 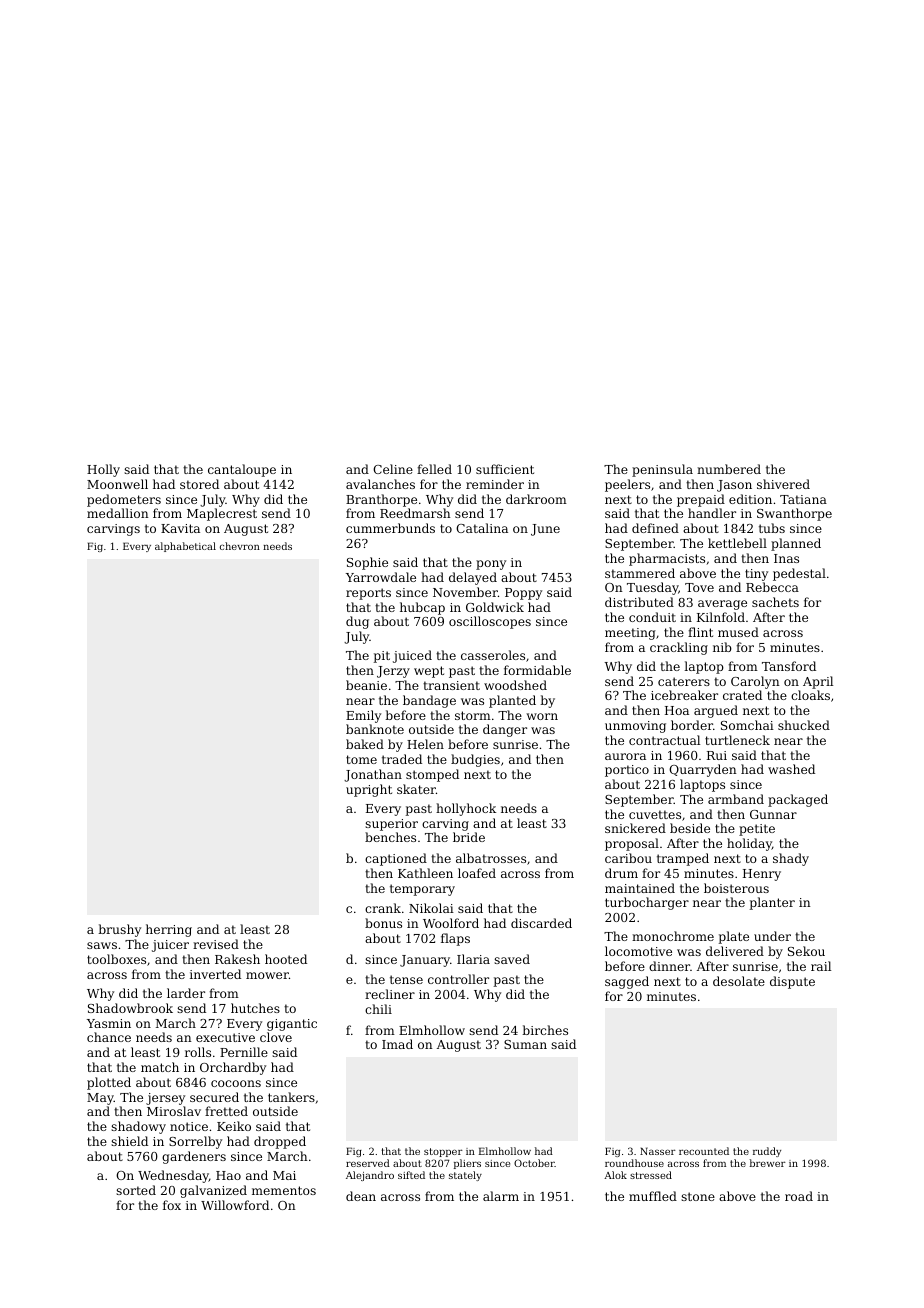 I want to click on cantaloupe, so click(x=242, y=470).
